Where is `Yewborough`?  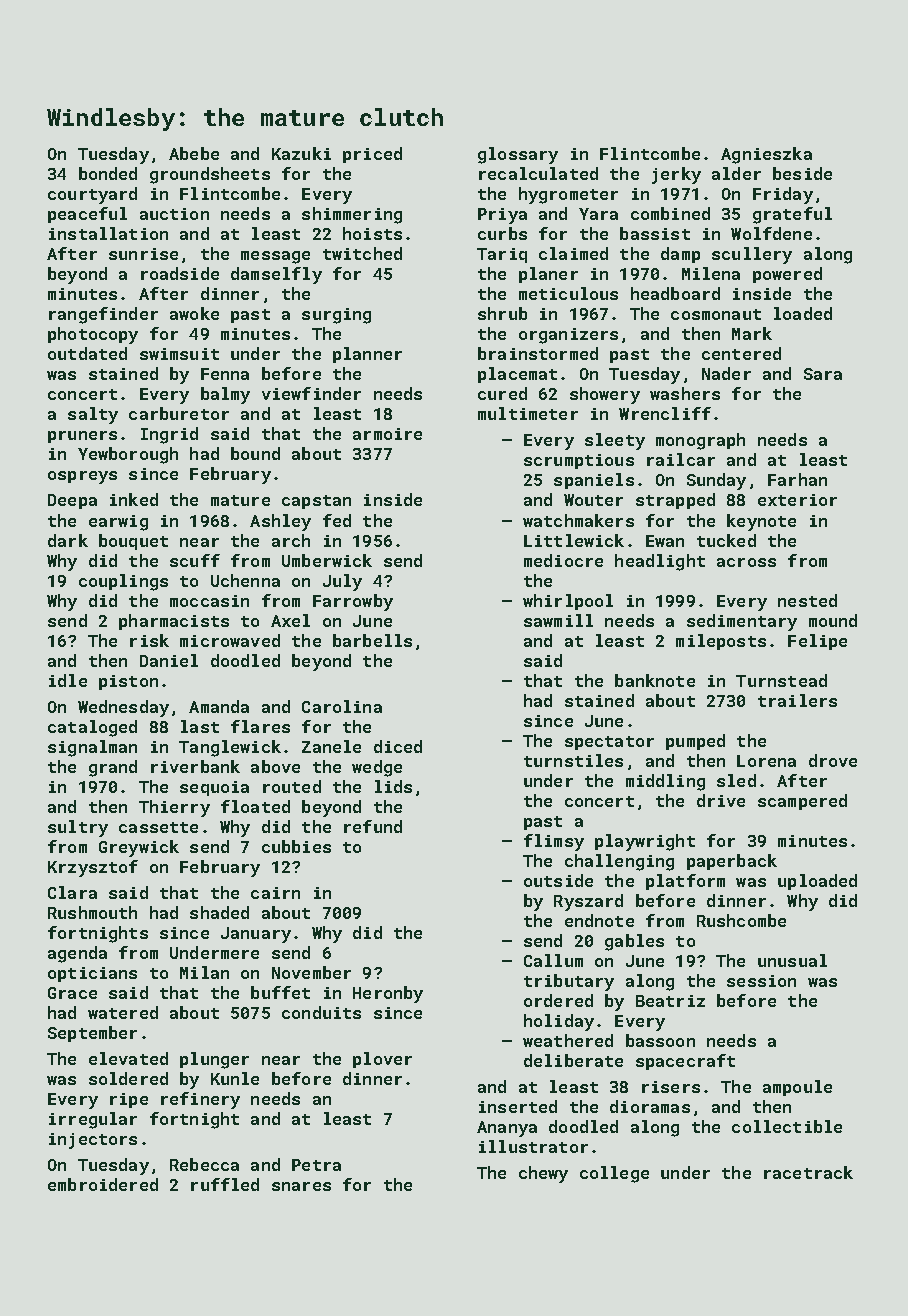
Yewborough is located at coordinates (128, 455).
